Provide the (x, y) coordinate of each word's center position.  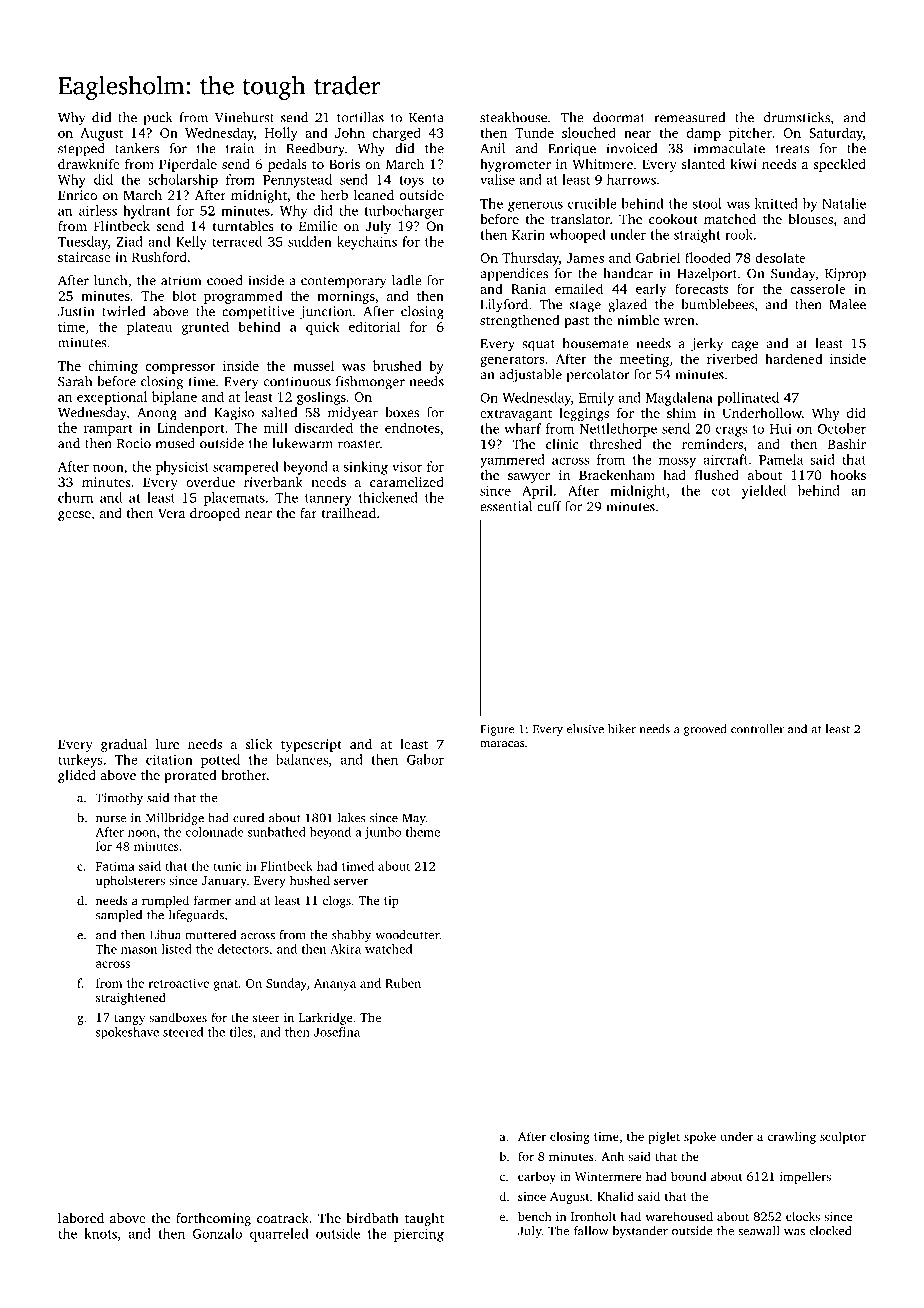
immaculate (729, 148)
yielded (764, 492)
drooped (215, 514)
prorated (190, 776)
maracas (502, 744)
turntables (243, 226)
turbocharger (404, 212)
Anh (612, 1156)
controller (757, 729)
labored (81, 1218)
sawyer (529, 478)
